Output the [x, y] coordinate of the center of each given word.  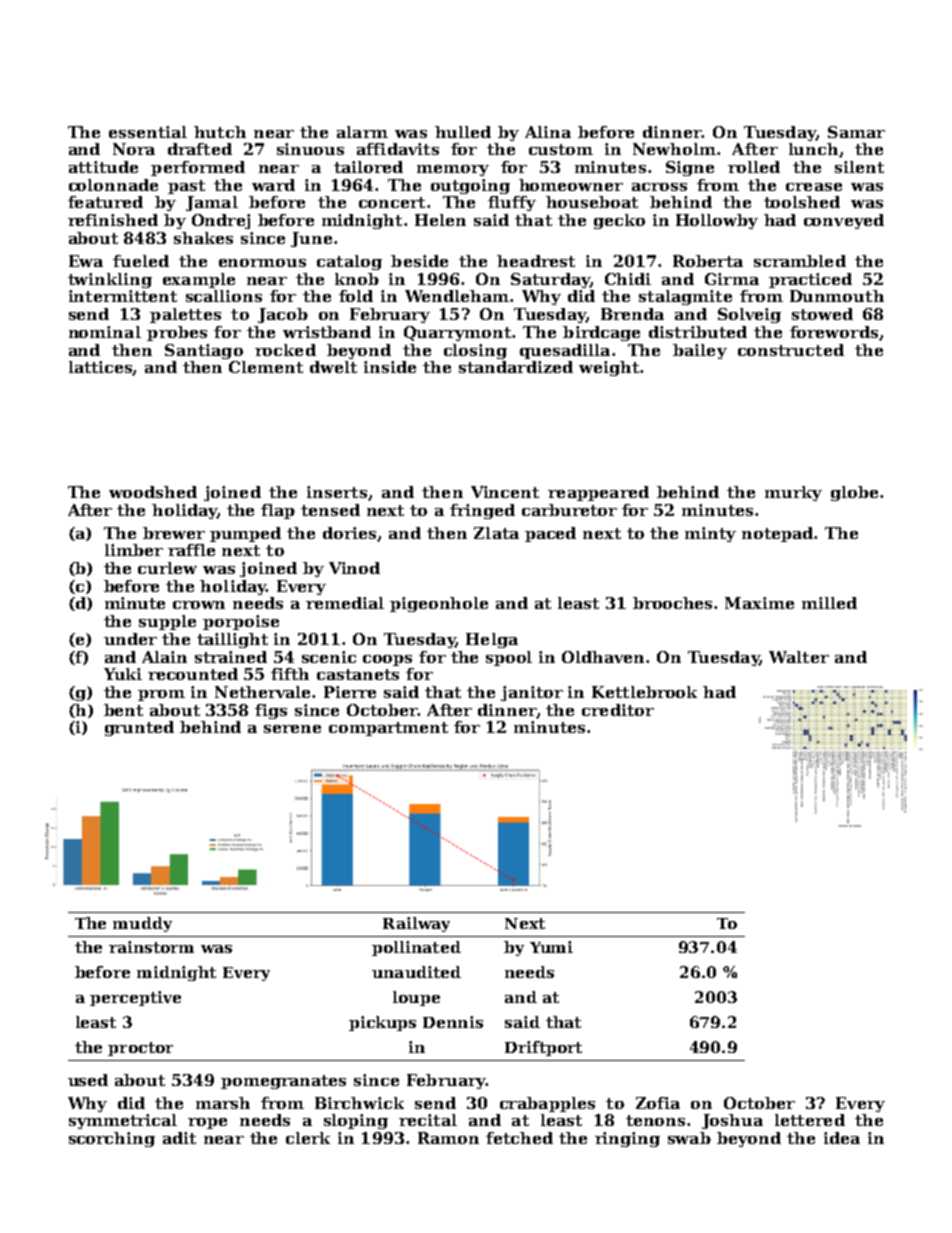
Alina [548, 132]
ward [273, 185]
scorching [112, 1139]
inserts [337, 492]
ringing [627, 1139]
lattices [101, 368]
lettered [810, 1120]
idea [842, 1138]
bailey [700, 351]
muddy [142, 924]
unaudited [416, 972]
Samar [856, 132]
